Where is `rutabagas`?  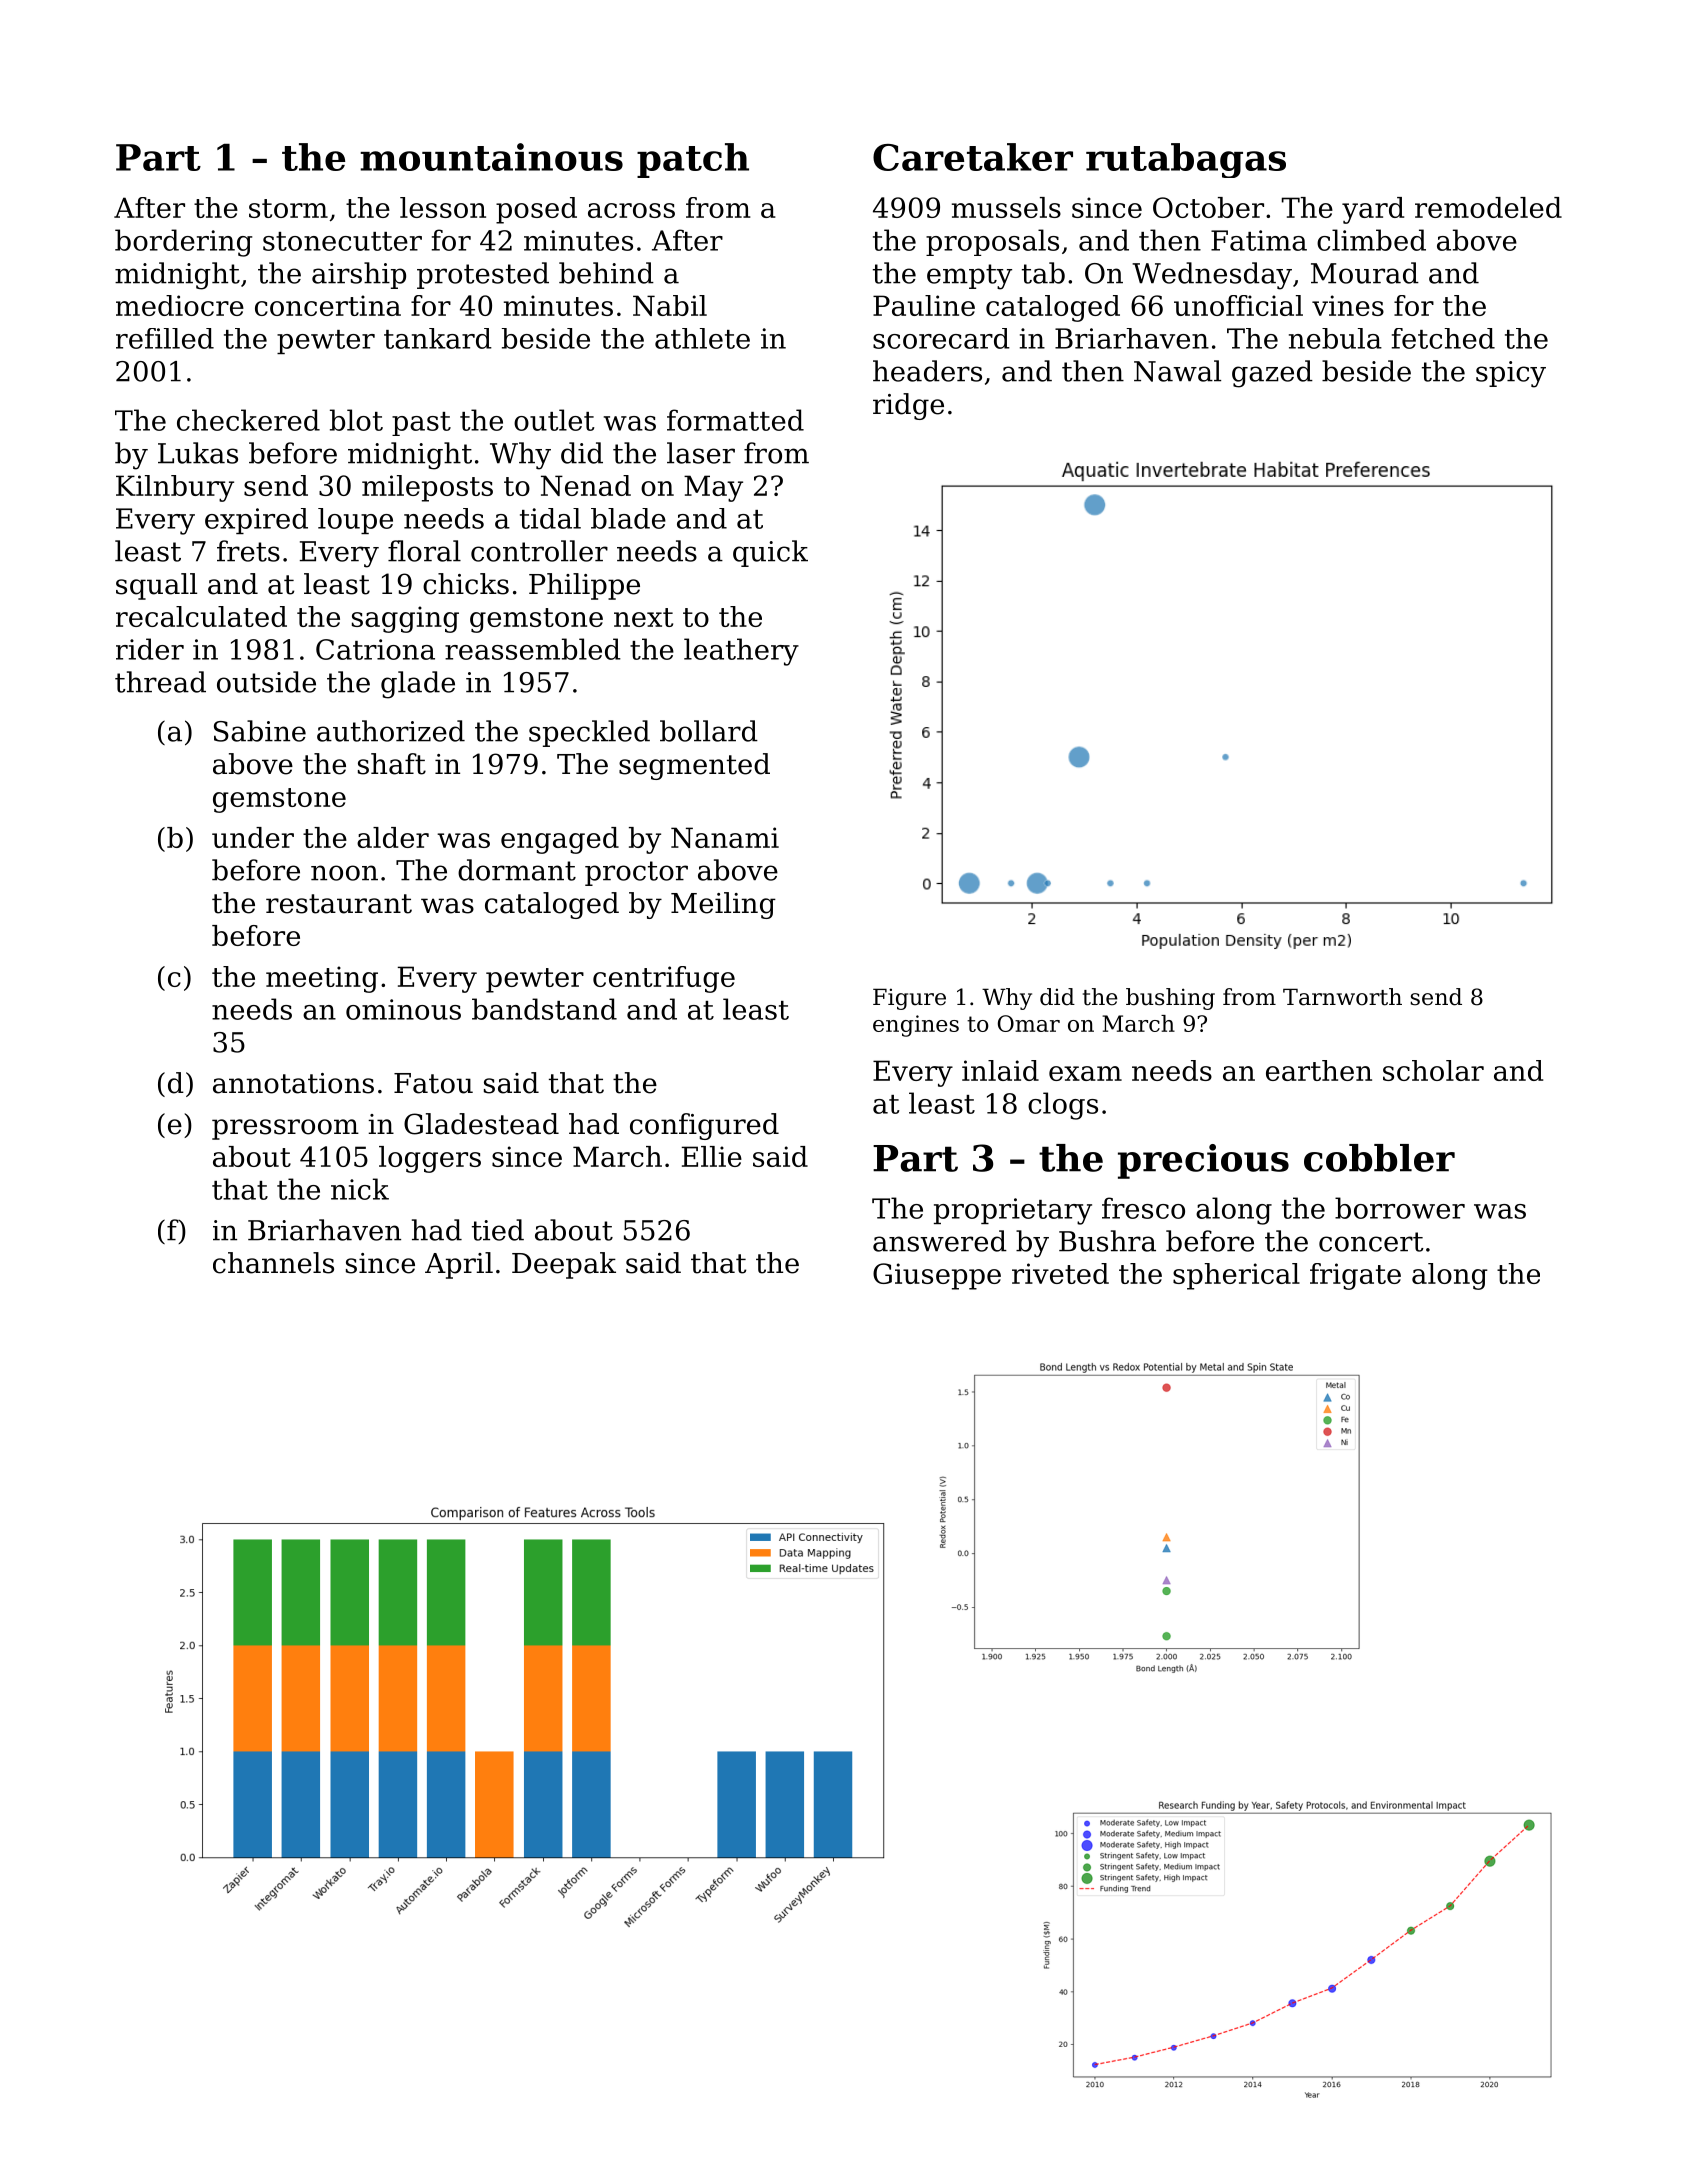
rutabagas is located at coordinates (1186, 160).
